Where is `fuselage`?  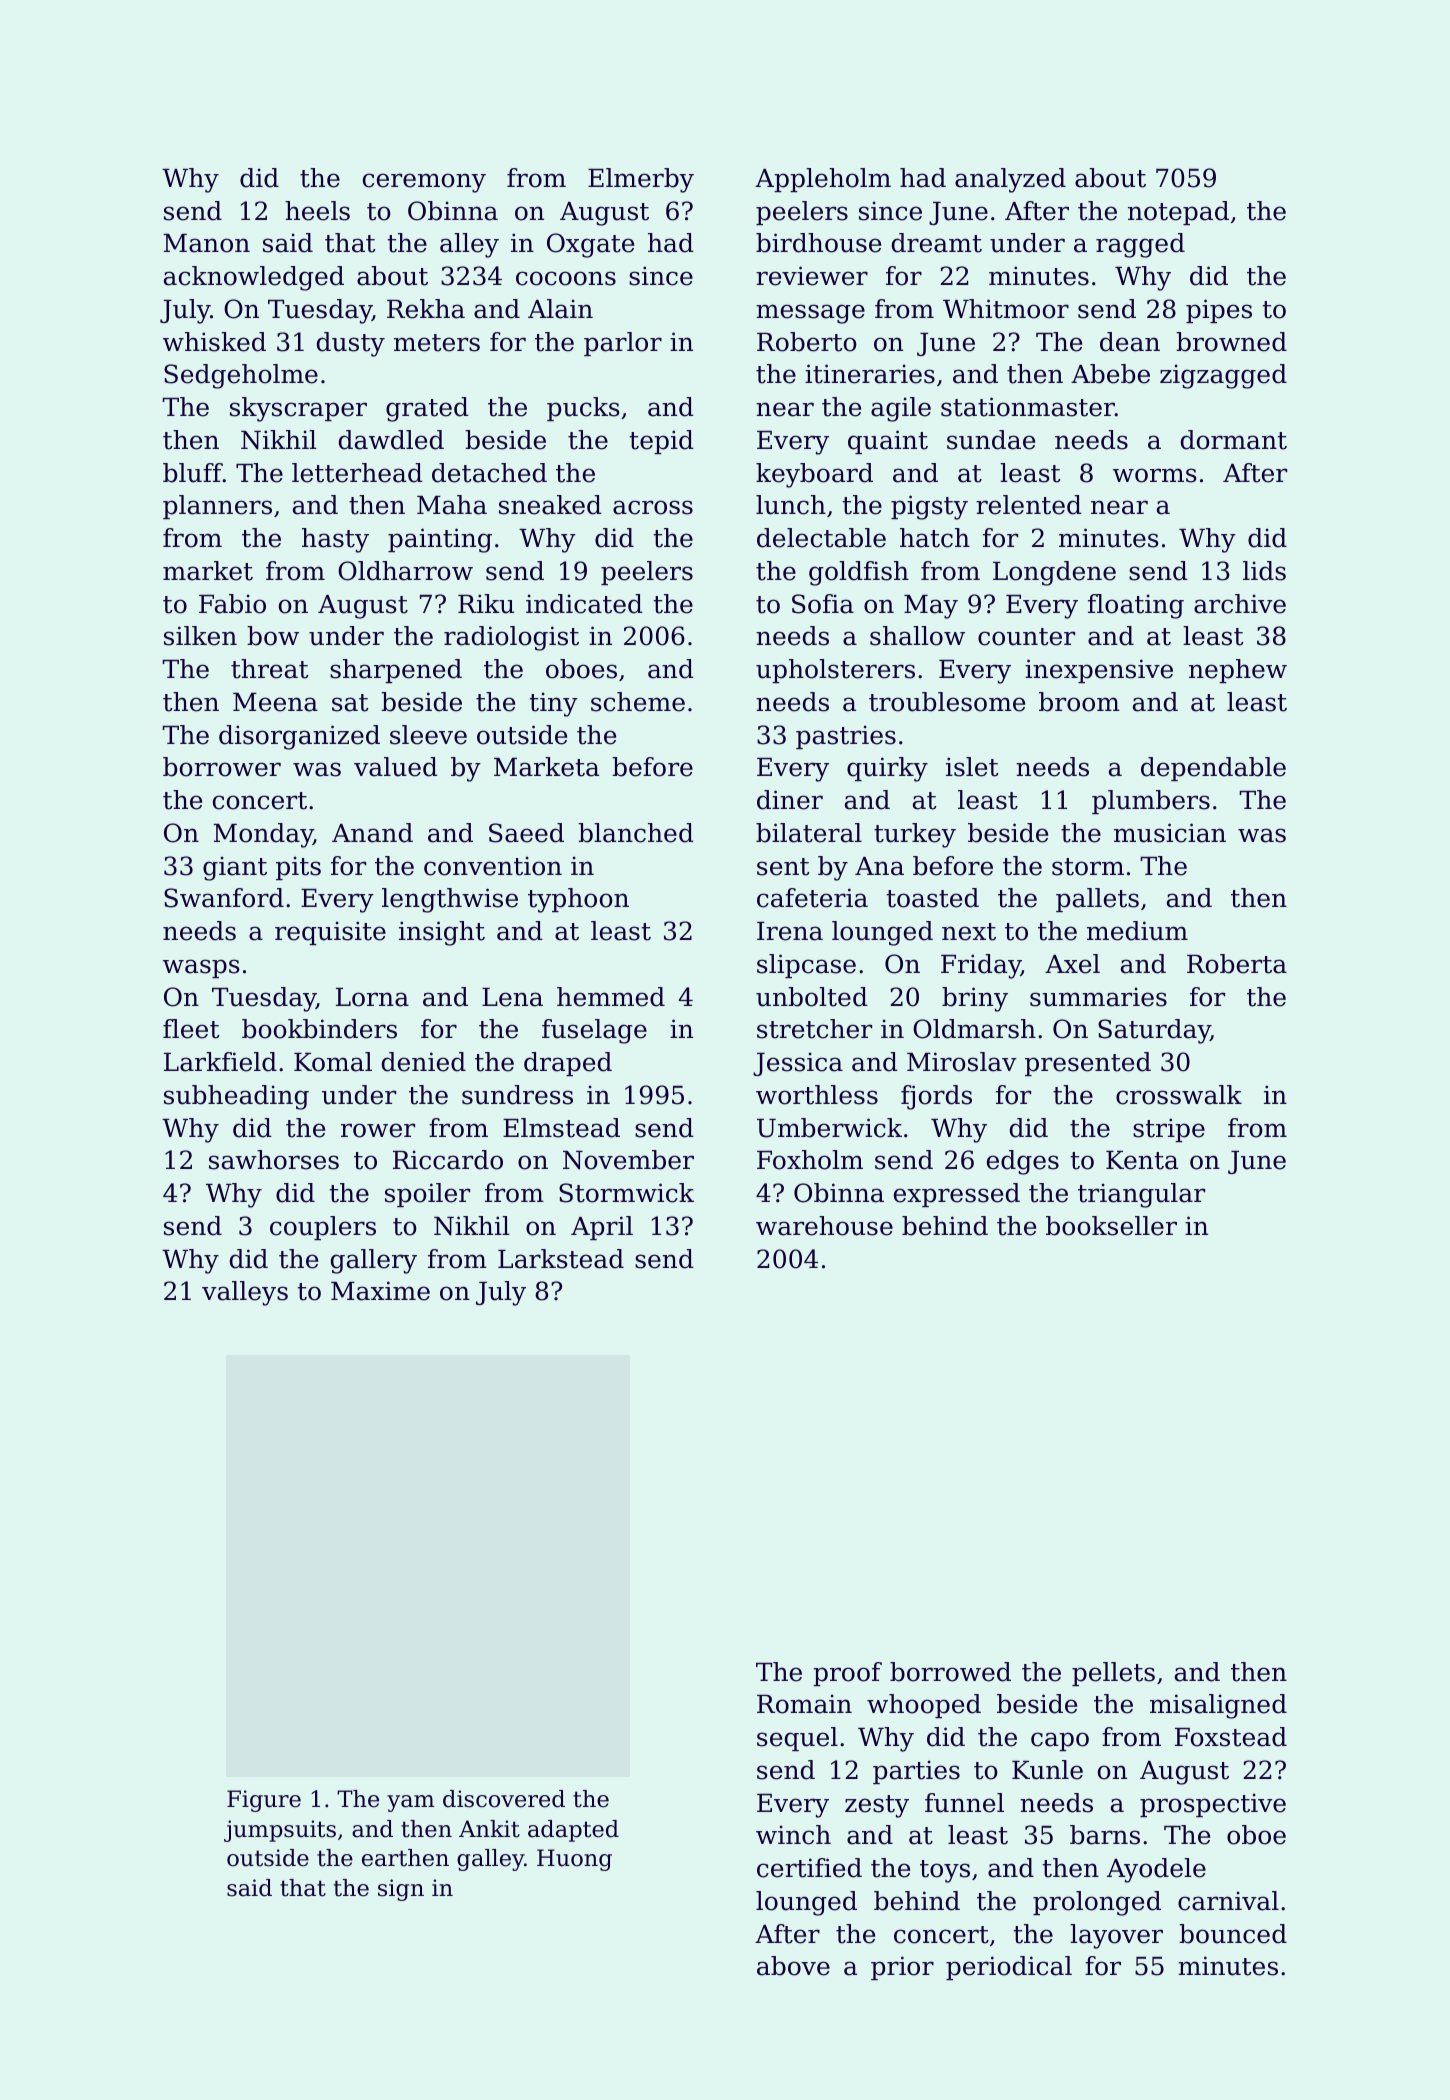
fuselage is located at coordinates (594, 1031).
